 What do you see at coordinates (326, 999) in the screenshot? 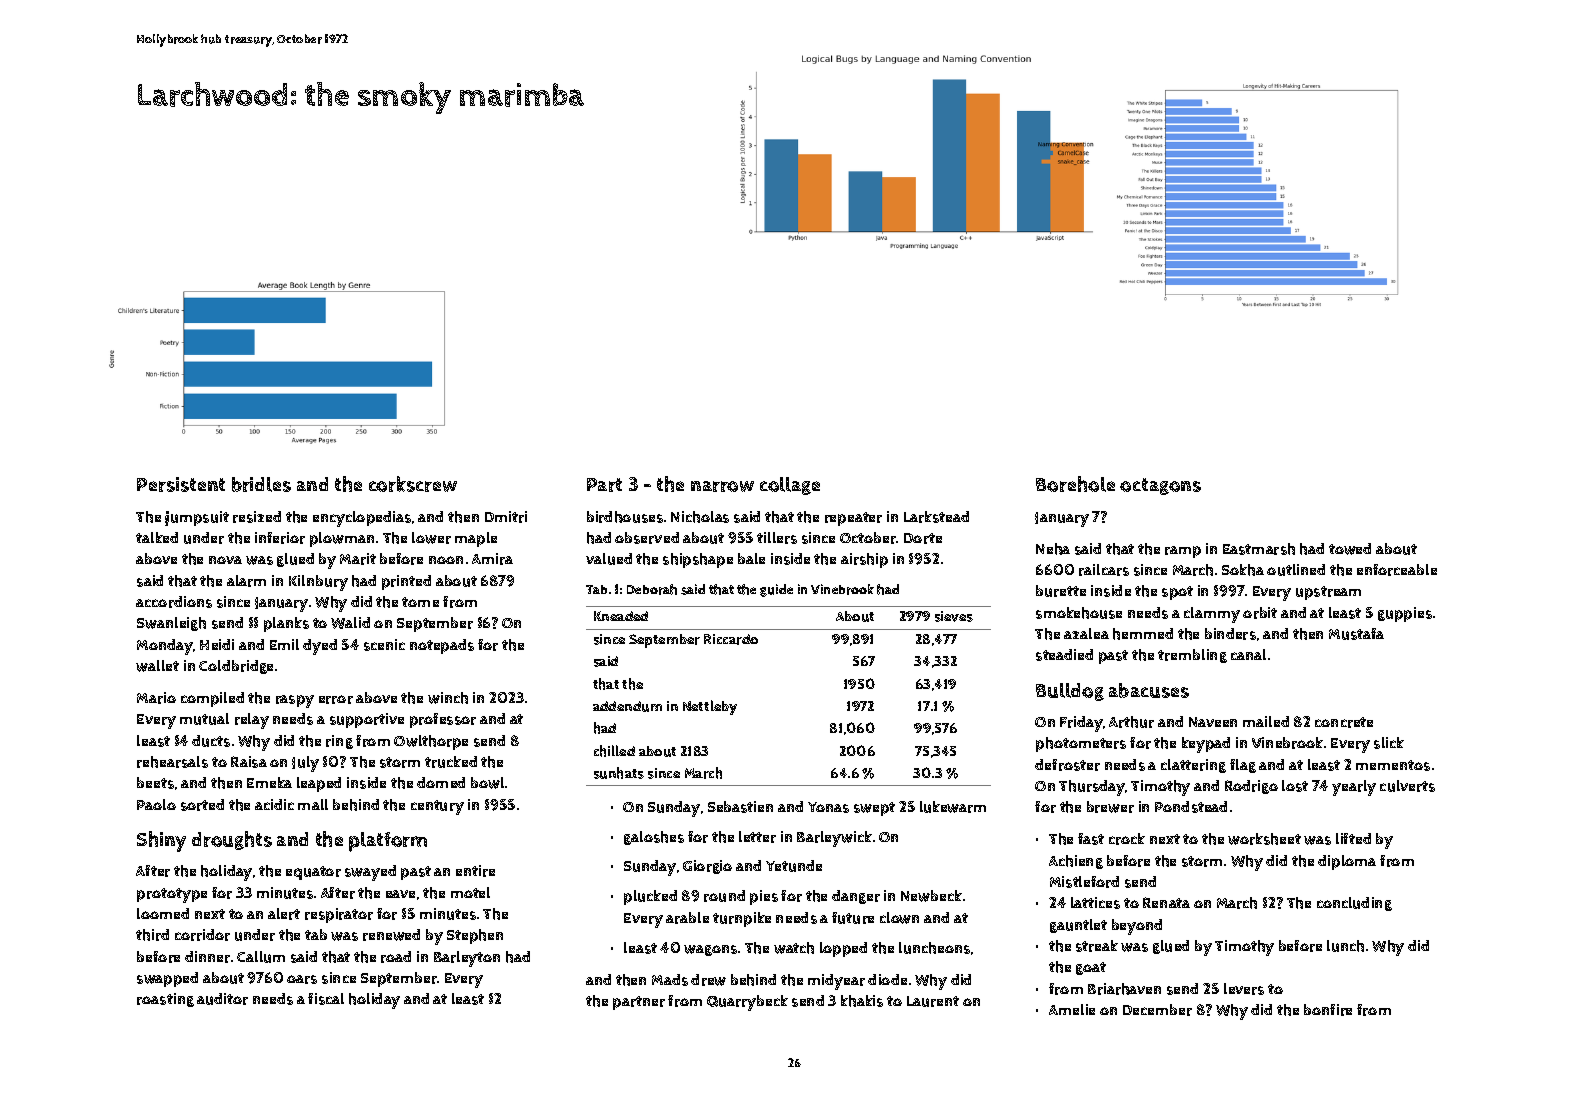
I see `fiscal` at bounding box center [326, 999].
